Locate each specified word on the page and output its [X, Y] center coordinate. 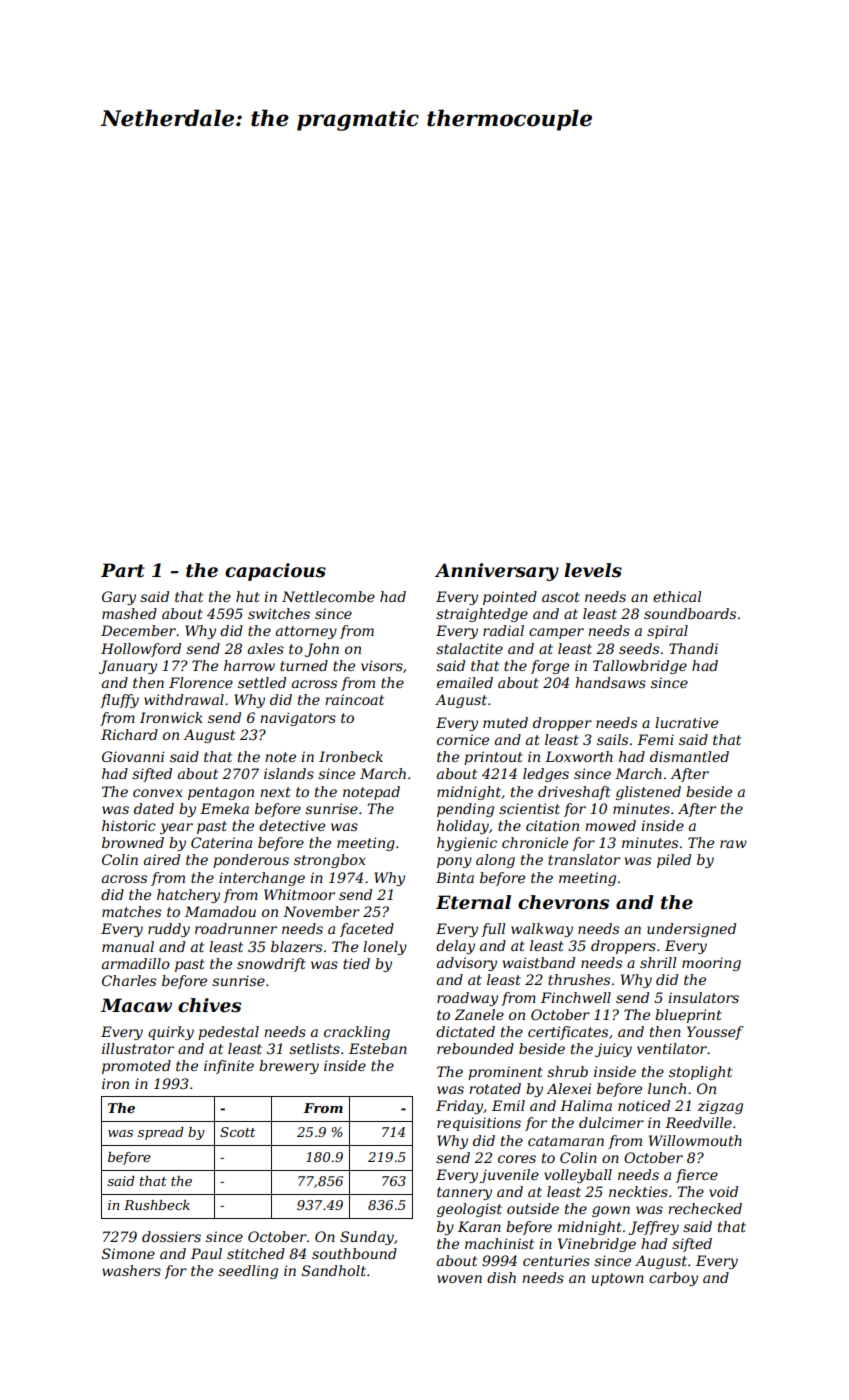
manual [128, 946]
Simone [128, 1253]
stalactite [469, 648]
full [493, 930]
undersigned [691, 930]
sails [612, 739]
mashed [129, 613]
